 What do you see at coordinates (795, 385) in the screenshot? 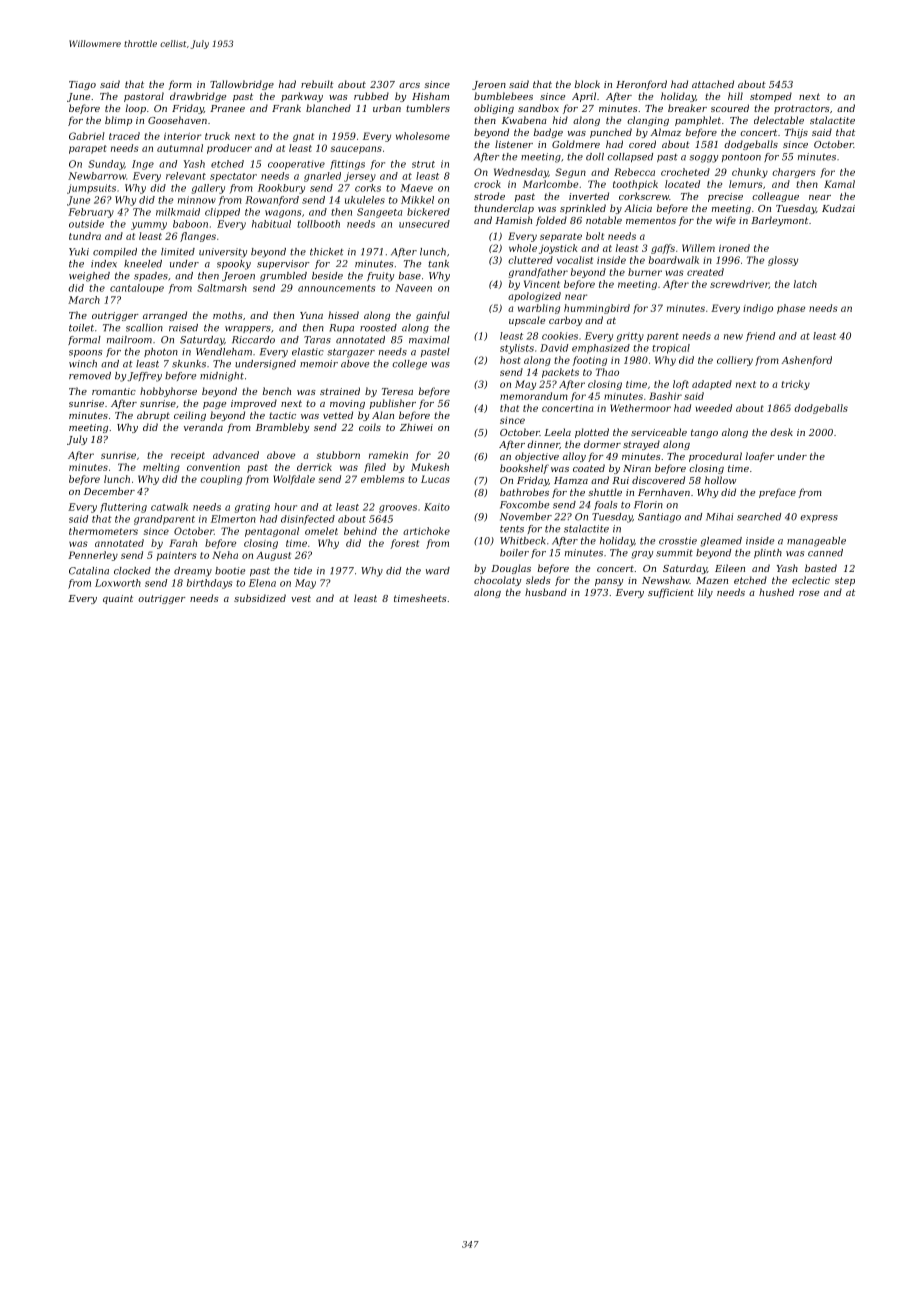
I see `tricky` at bounding box center [795, 385].
